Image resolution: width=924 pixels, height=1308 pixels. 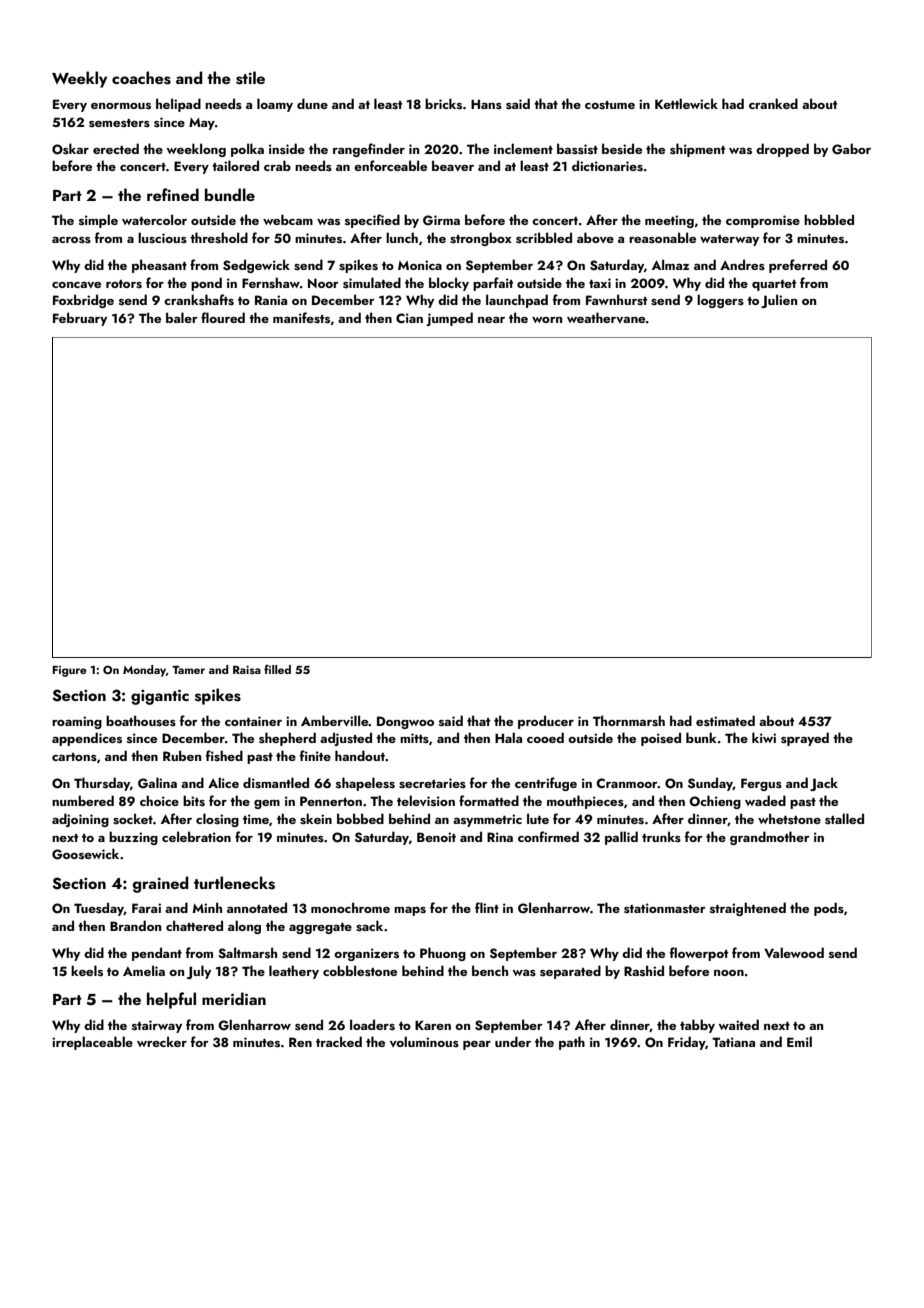 What do you see at coordinates (686, 103) in the screenshot?
I see `Kettlewick` at bounding box center [686, 103].
